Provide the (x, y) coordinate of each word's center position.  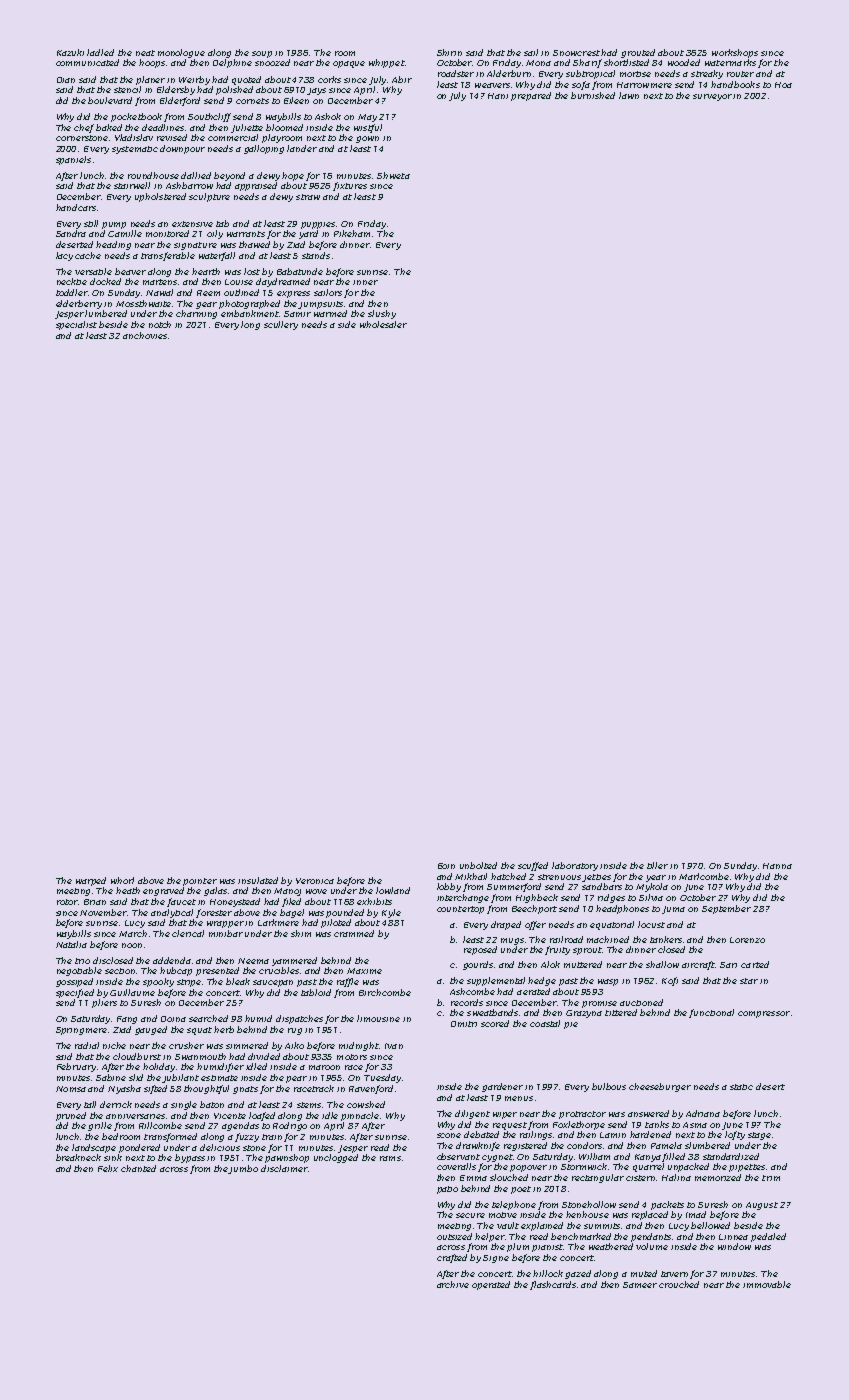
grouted (638, 53)
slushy (382, 314)
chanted (138, 1168)
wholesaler (383, 324)
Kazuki (70, 52)
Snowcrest (576, 53)
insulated (258, 880)
